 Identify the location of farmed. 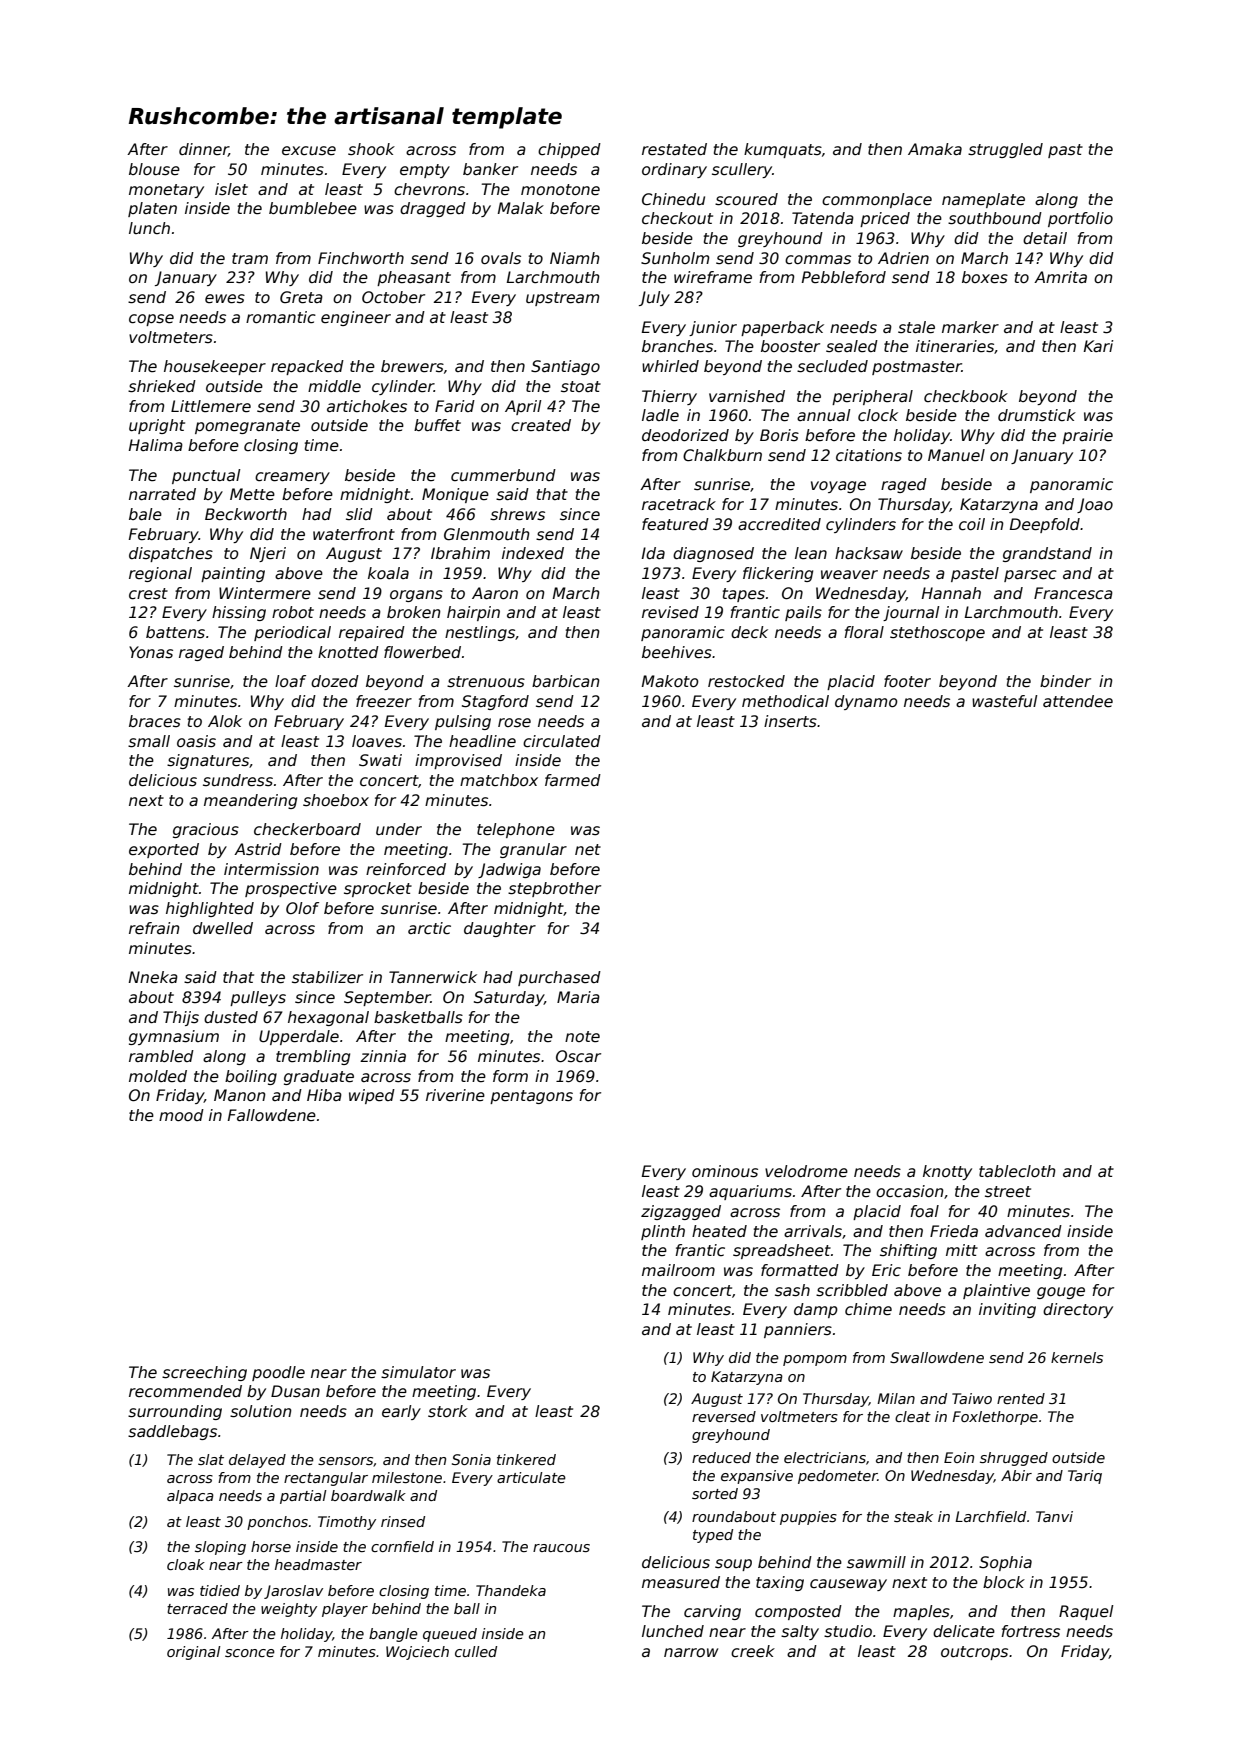
(573, 780).
